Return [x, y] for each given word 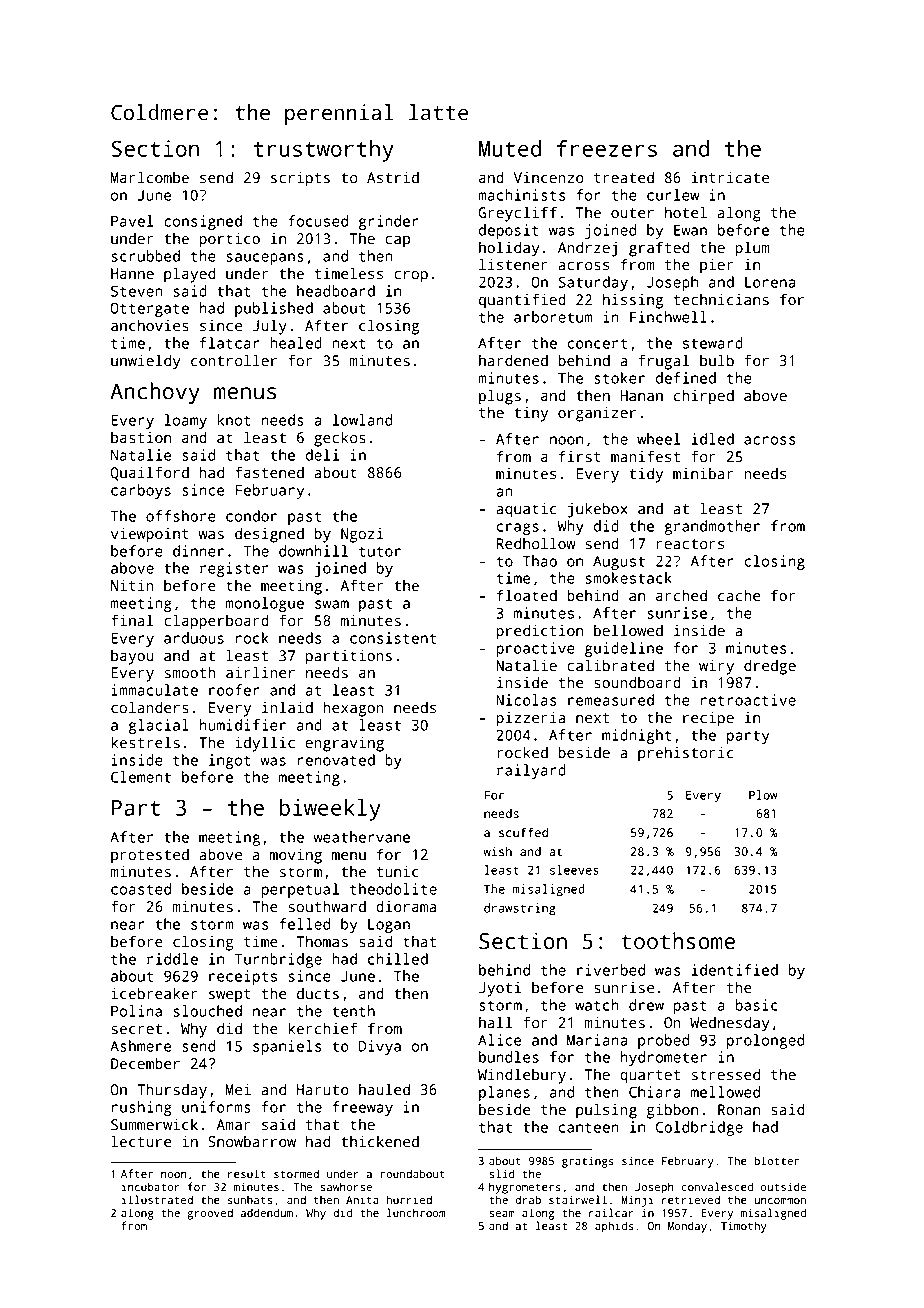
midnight [636, 736]
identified [735, 970]
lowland [363, 420]
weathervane [361, 837]
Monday [687, 1227]
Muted [510, 148]
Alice [500, 1040]
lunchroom [416, 1213]
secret [136, 1029]
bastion [141, 438]
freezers [607, 148]
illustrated [157, 1200]
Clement [141, 777]
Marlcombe [150, 177]
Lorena [770, 282]
